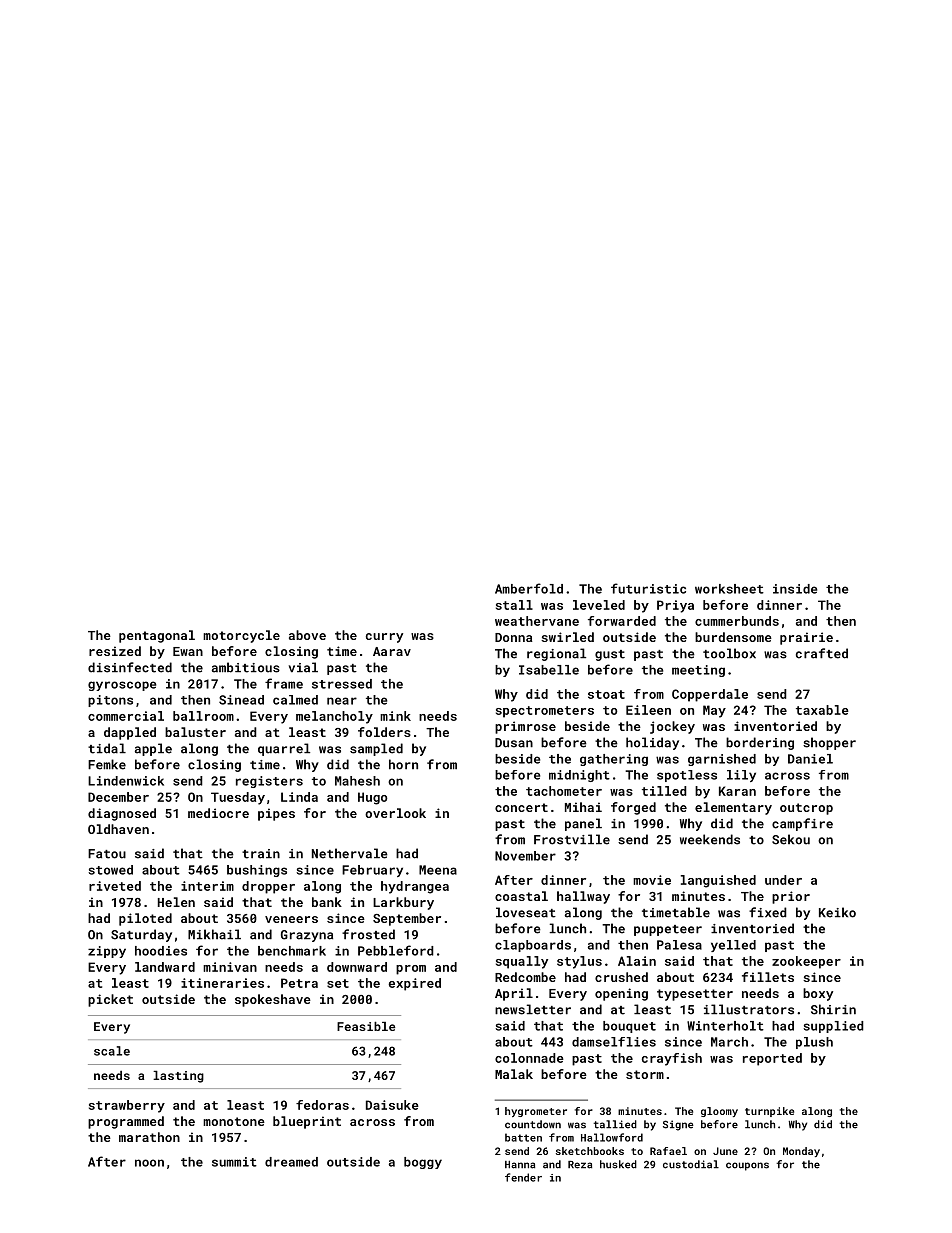 This screenshot has height=1233, width=952. I want to click on Amberfold, so click(529, 588).
